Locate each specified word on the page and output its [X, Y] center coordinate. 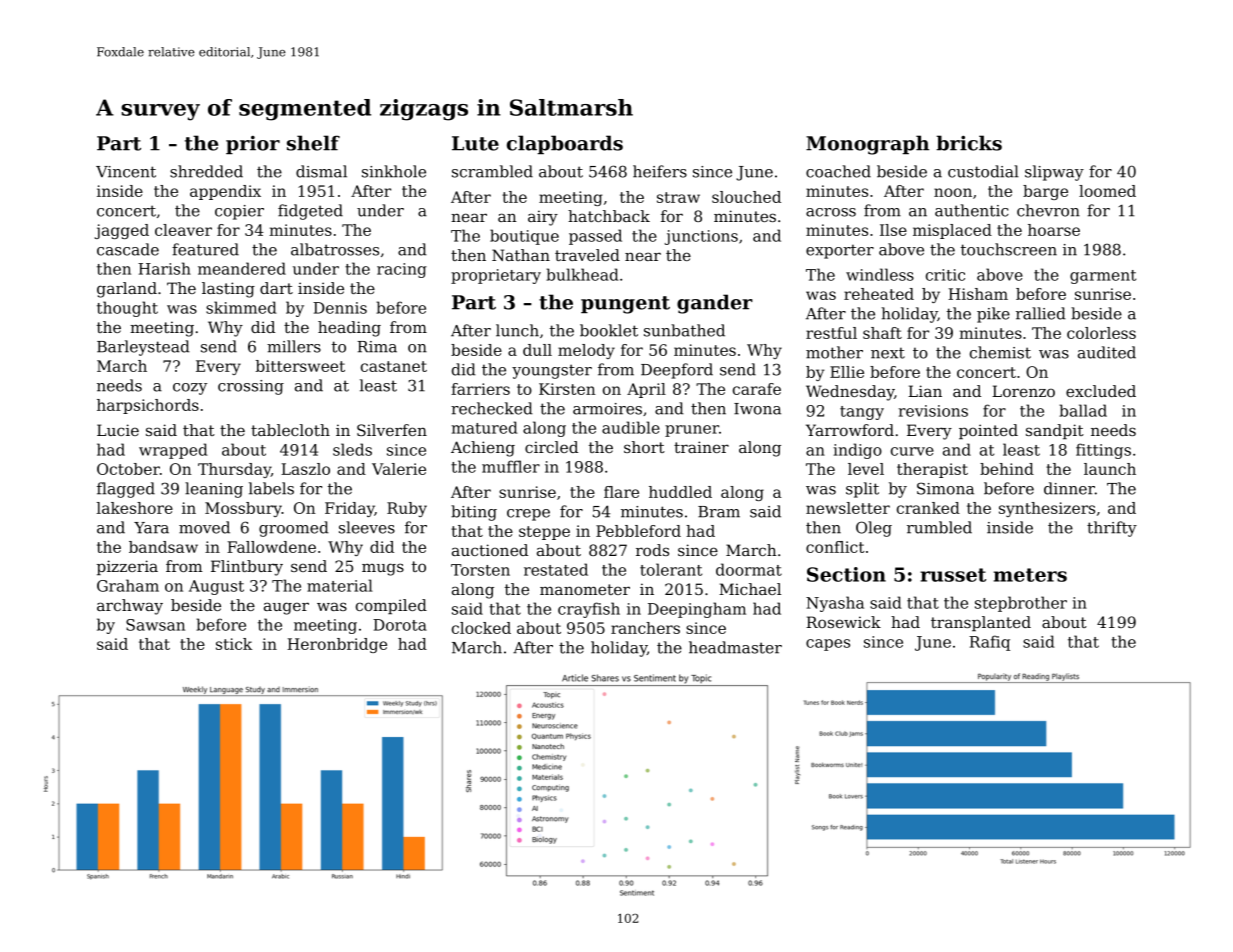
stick [234, 644]
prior [253, 145]
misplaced [952, 231]
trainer [701, 447]
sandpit [1055, 431]
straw [678, 197]
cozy [190, 389]
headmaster [735, 647]
